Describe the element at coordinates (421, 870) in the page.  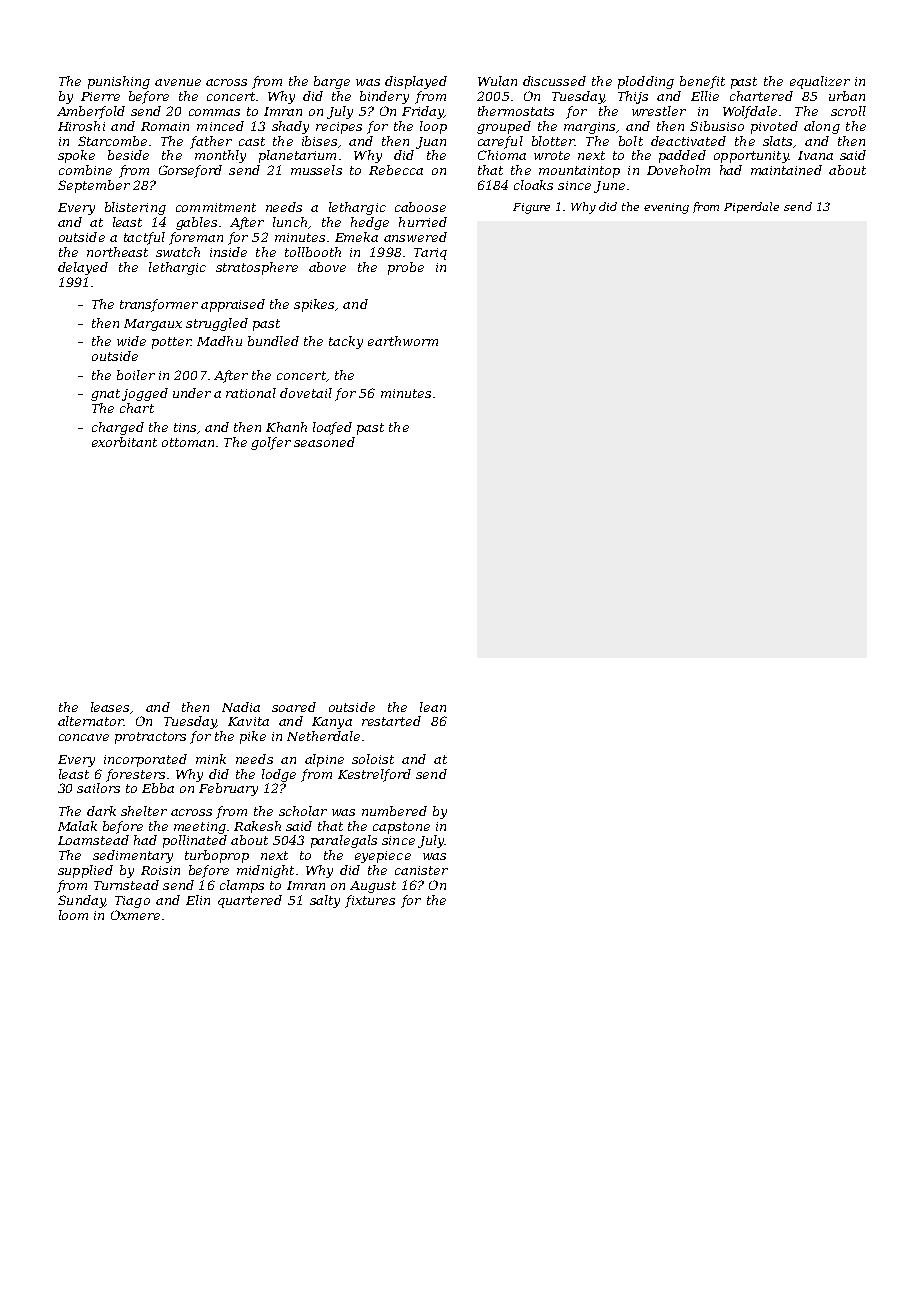
I see `canister` at that location.
